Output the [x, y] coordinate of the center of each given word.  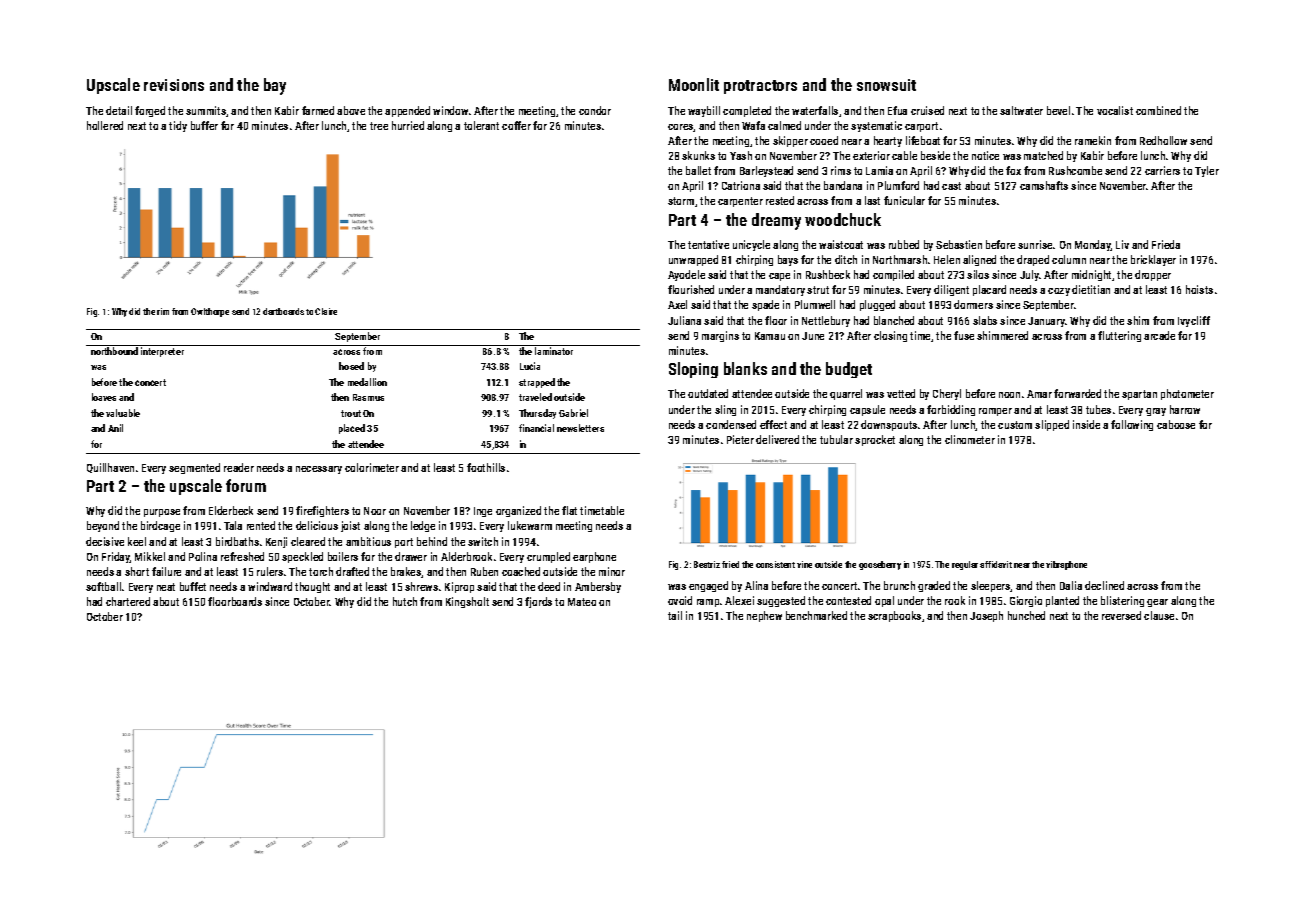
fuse [964, 335]
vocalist [1115, 110]
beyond [103, 526]
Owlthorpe [210, 312]
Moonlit [694, 84]
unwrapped [693, 260]
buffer [204, 125]
